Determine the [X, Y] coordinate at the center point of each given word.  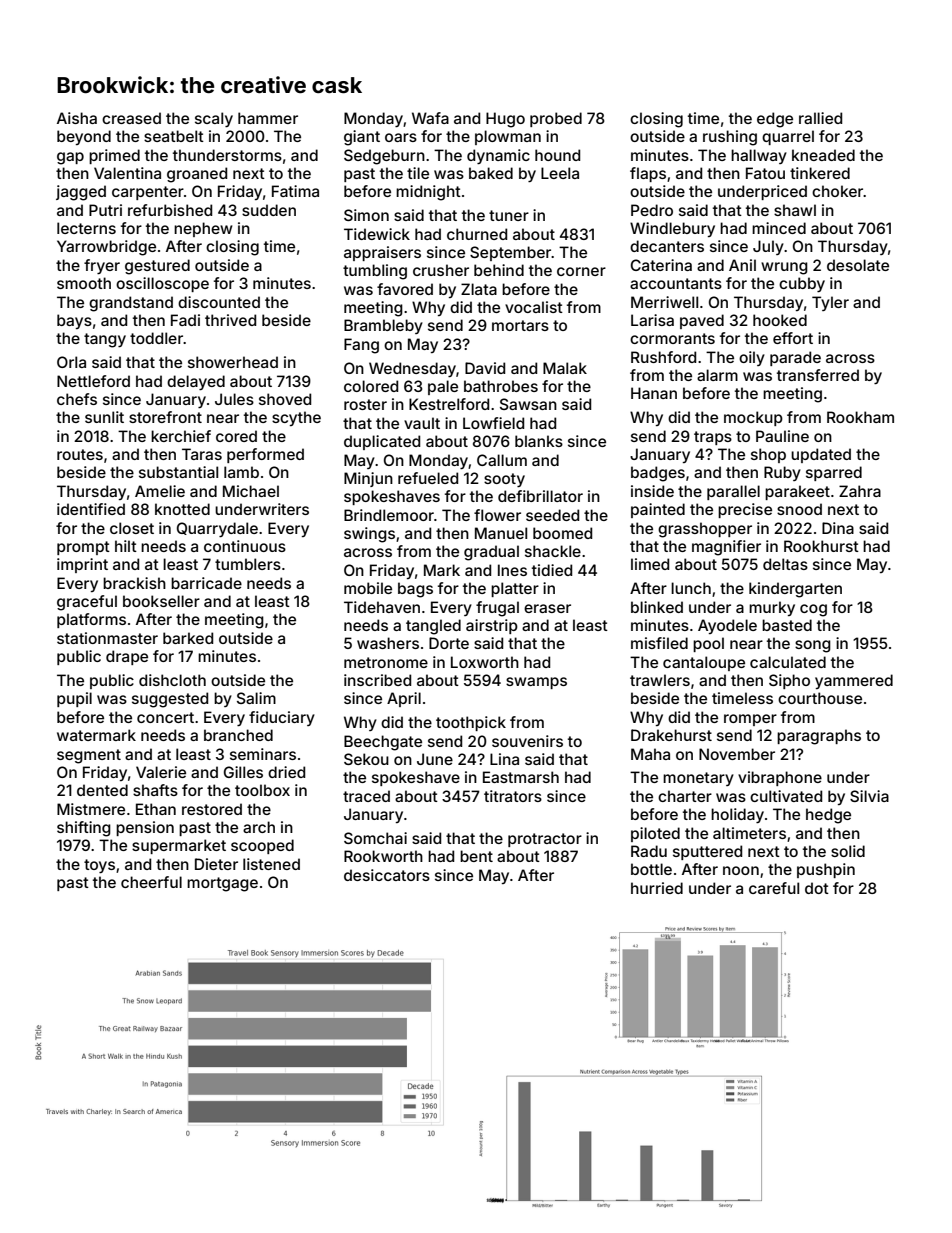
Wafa [430, 118]
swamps [536, 683]
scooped [262, 846]
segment [89, 756]
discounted [219, 302]
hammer [268, 118]
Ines [512, 570]
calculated [788, 662]
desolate [858, 265]
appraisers [382, 253]
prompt [83, 548]
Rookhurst [821, 546]
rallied [820, 118]
